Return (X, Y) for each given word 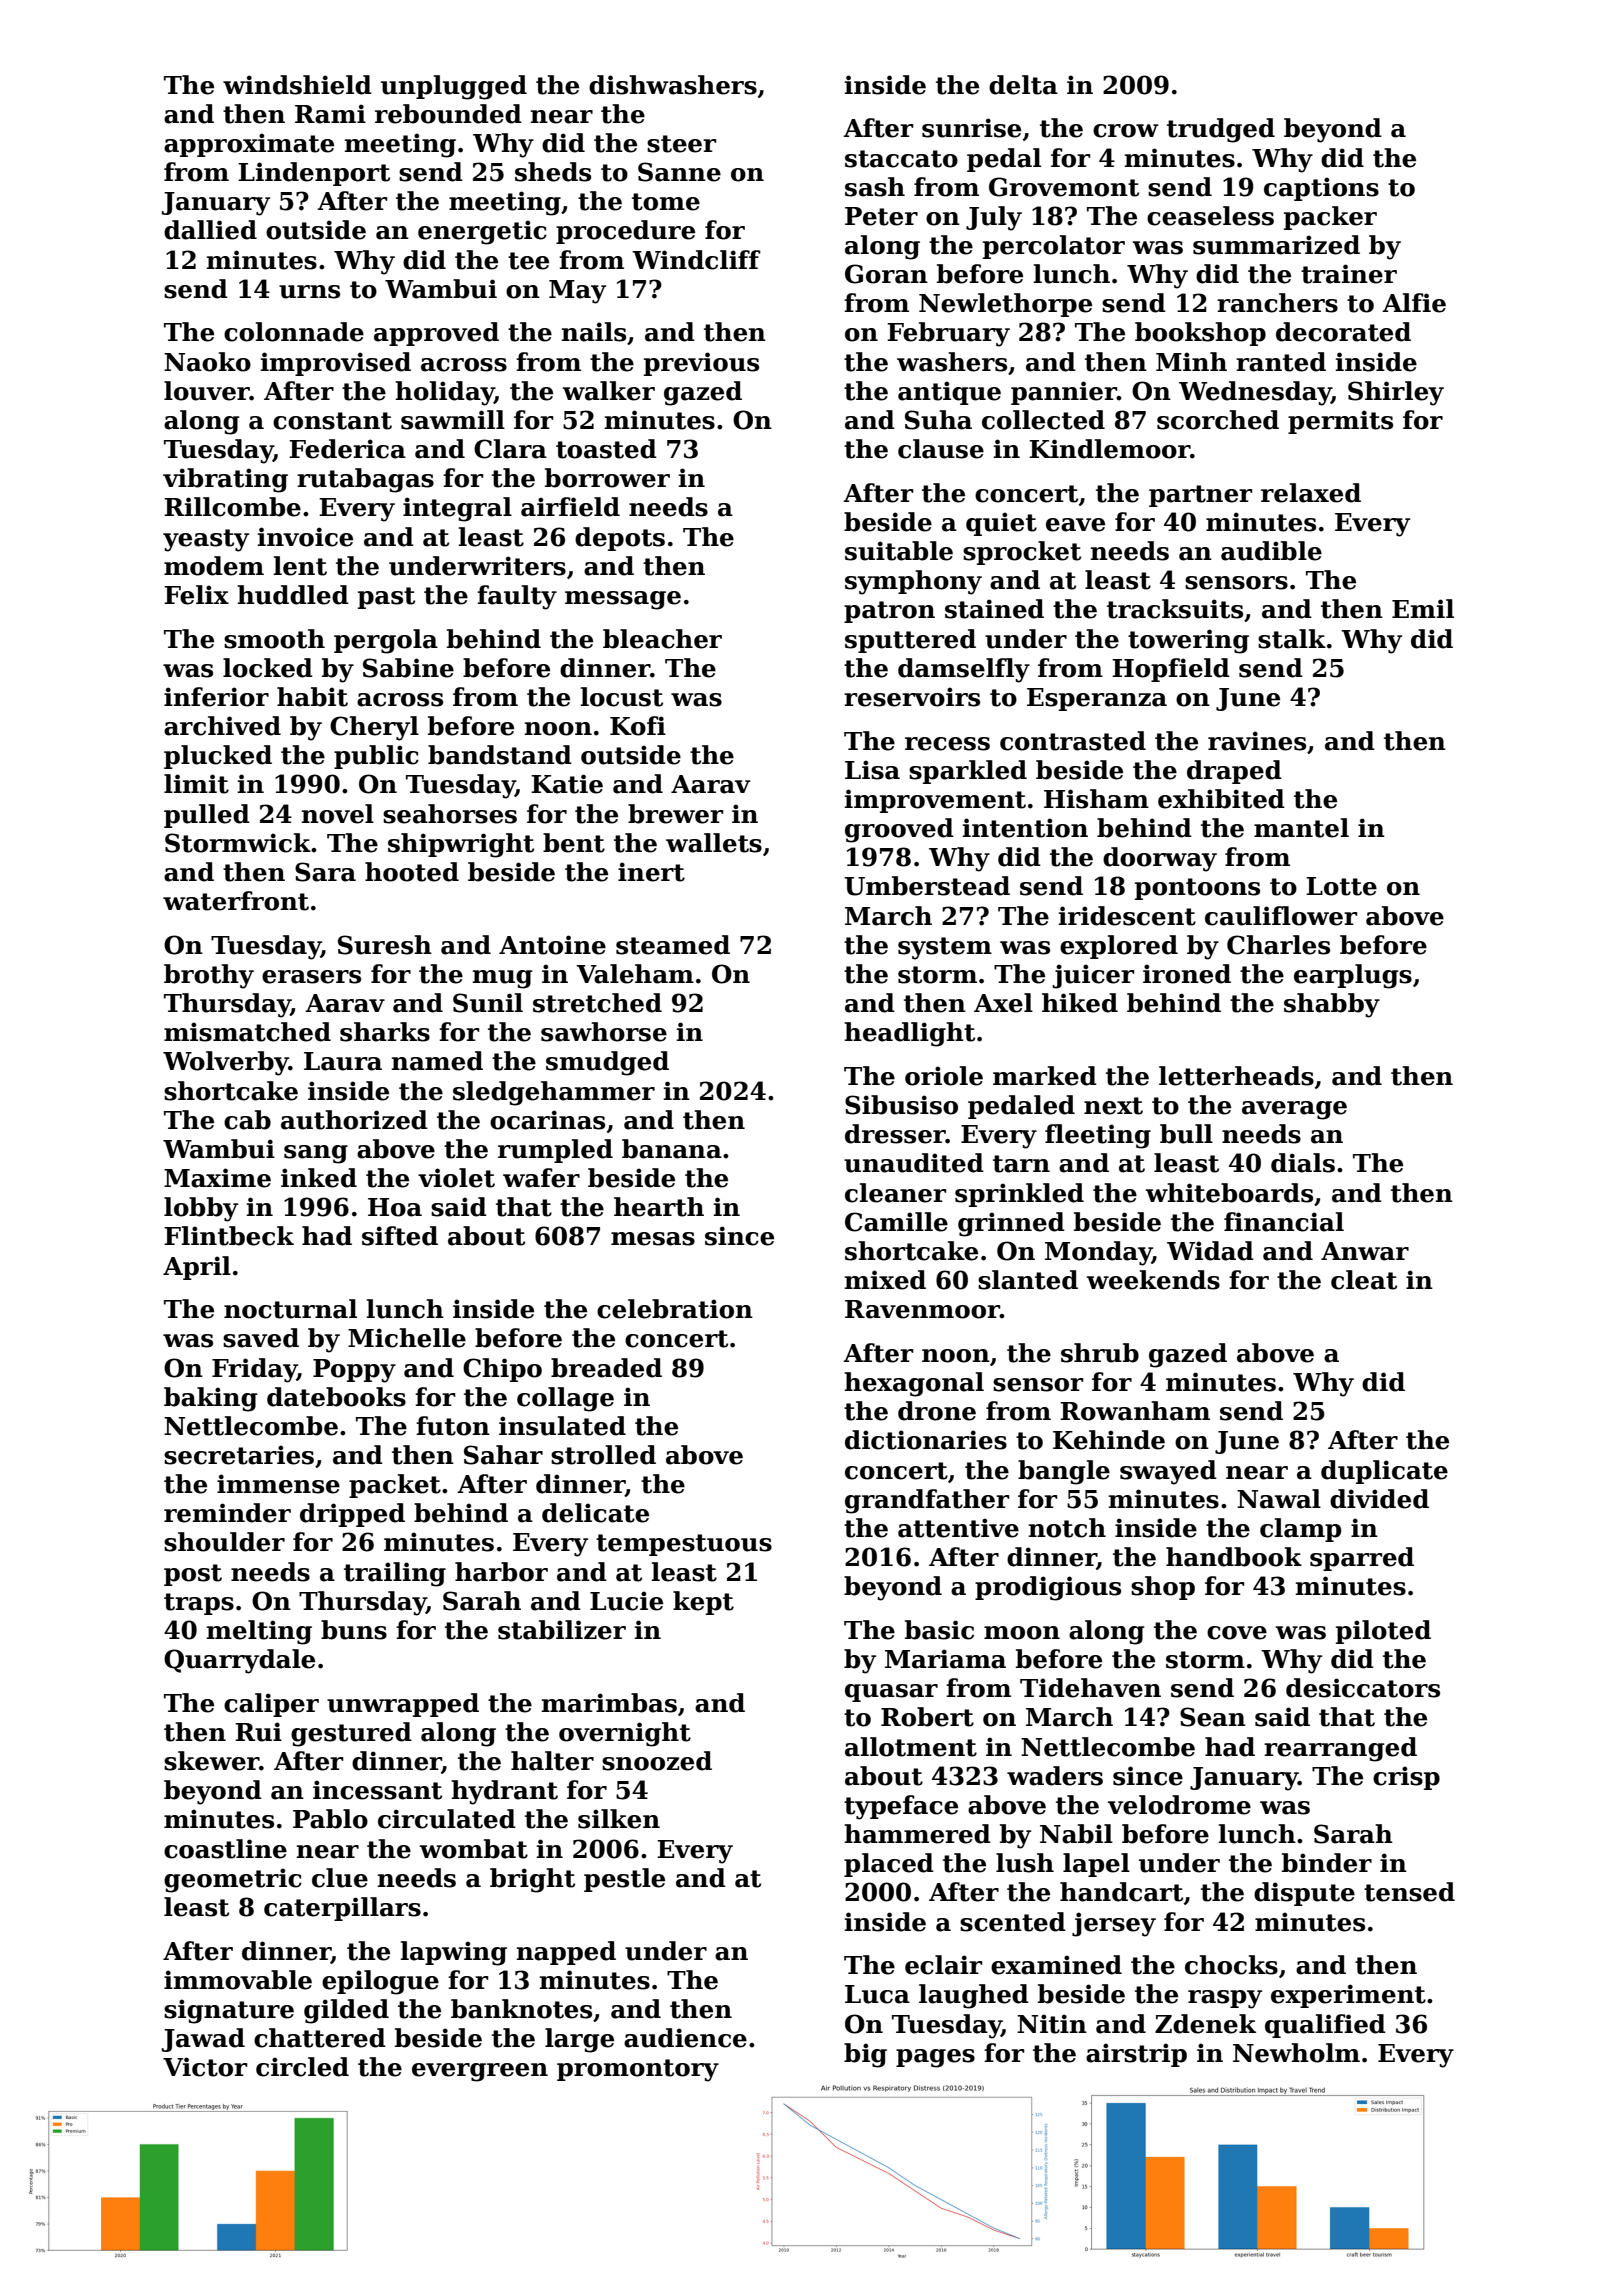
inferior (216, 697)
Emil (1423, 608)
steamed (673, 945)
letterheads (1236, 1076)
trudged (1221, 130)
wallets (714, 843)
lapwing (453, 1953)
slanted (1028, 1280)
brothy (209, 976)
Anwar (1365, 1251)
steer (682, 144)
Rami (330, 114)
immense (278, 1484)
